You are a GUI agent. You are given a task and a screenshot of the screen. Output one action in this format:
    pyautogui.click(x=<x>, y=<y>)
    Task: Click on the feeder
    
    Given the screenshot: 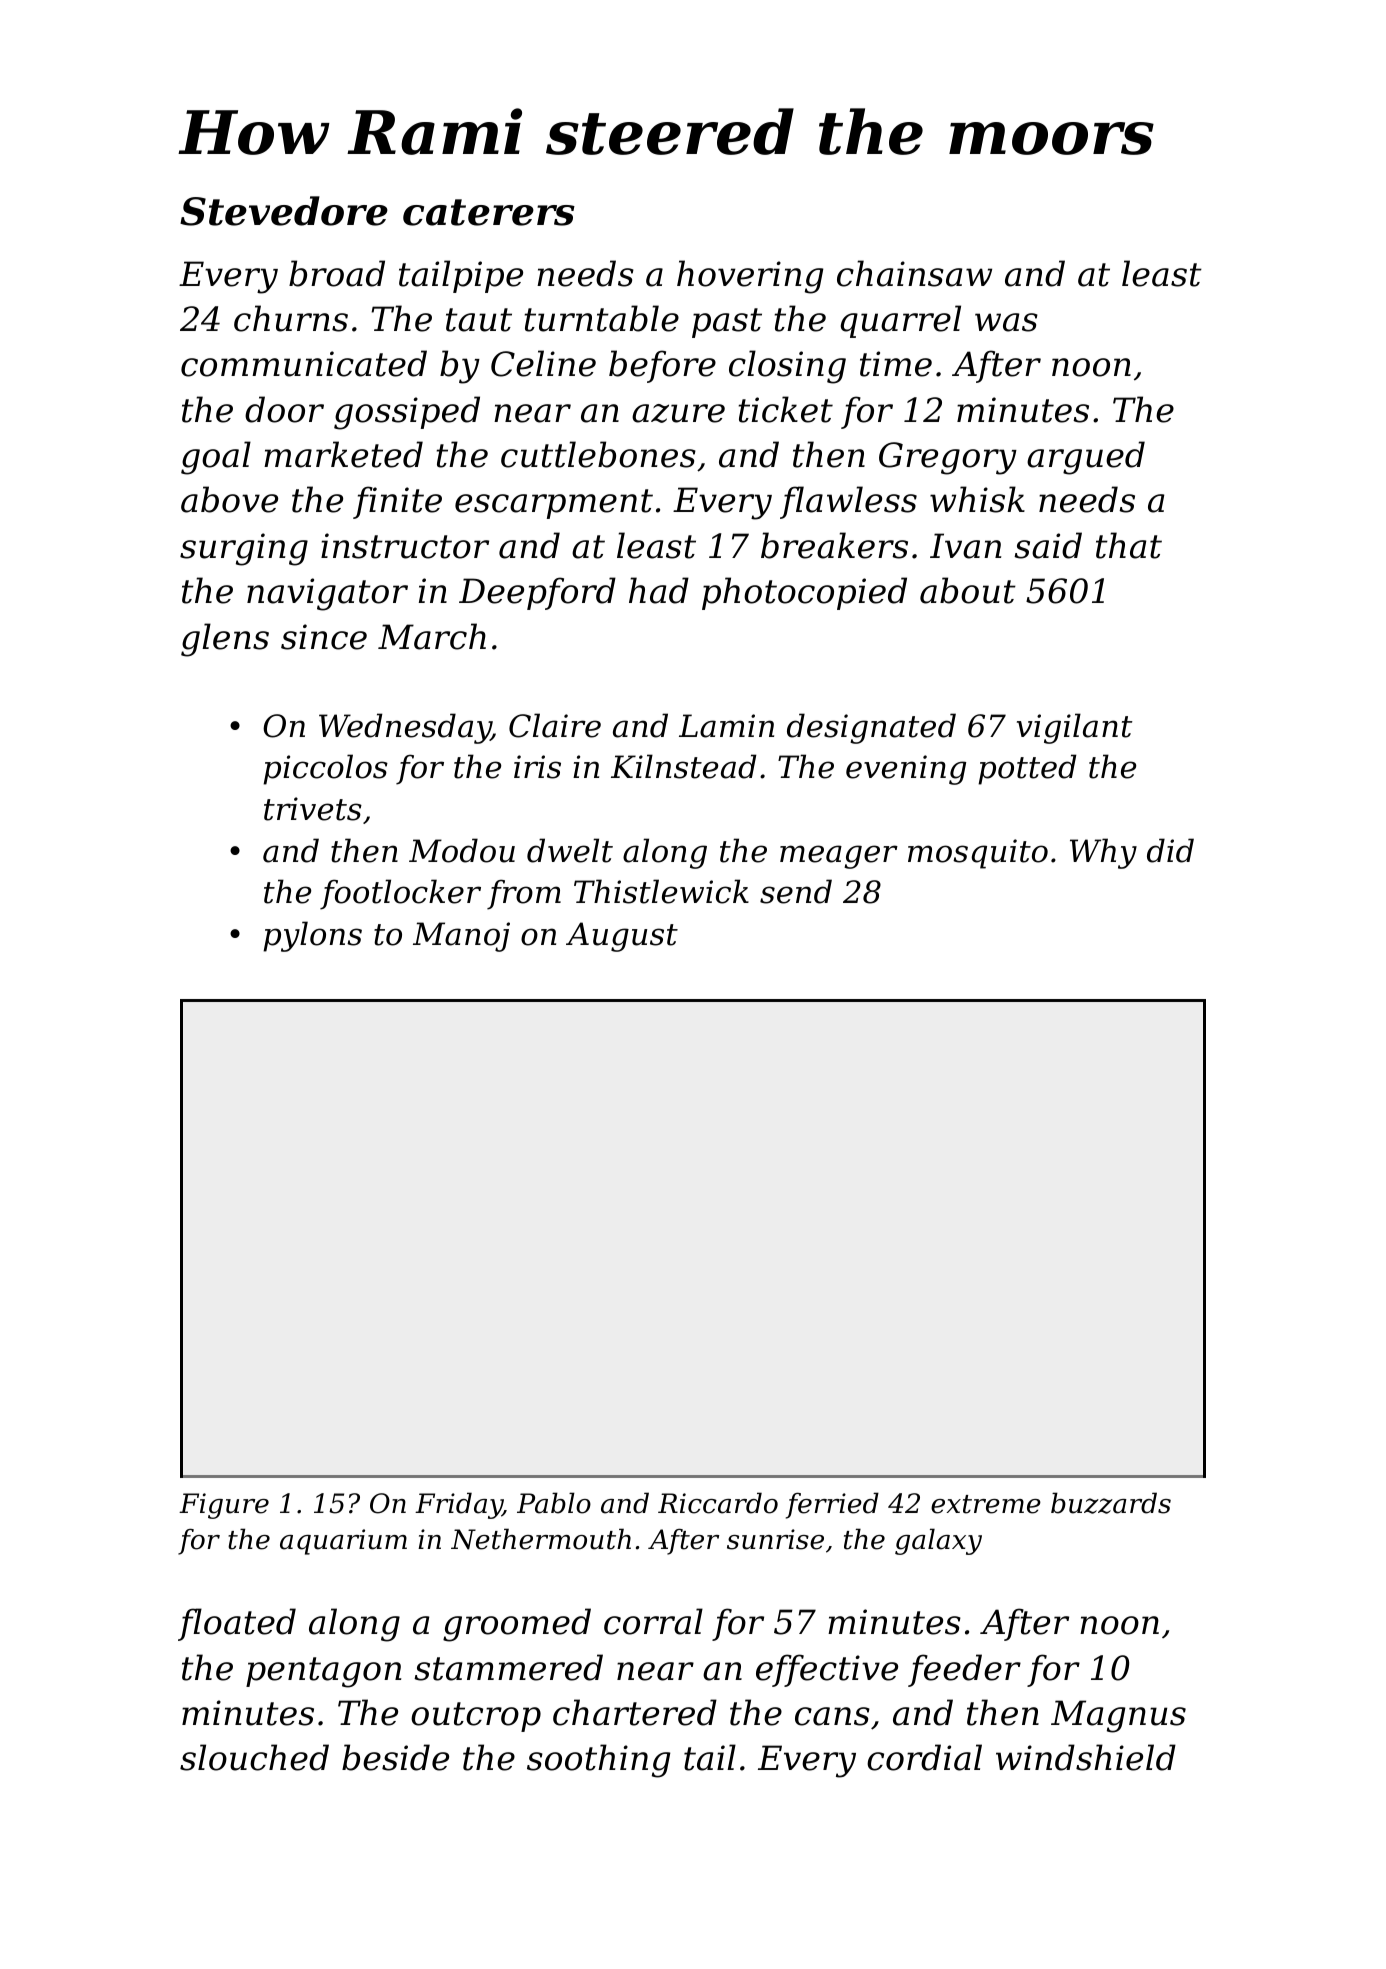 What is the action you would take?
    pyautogui.click(x=964, y=1670)
